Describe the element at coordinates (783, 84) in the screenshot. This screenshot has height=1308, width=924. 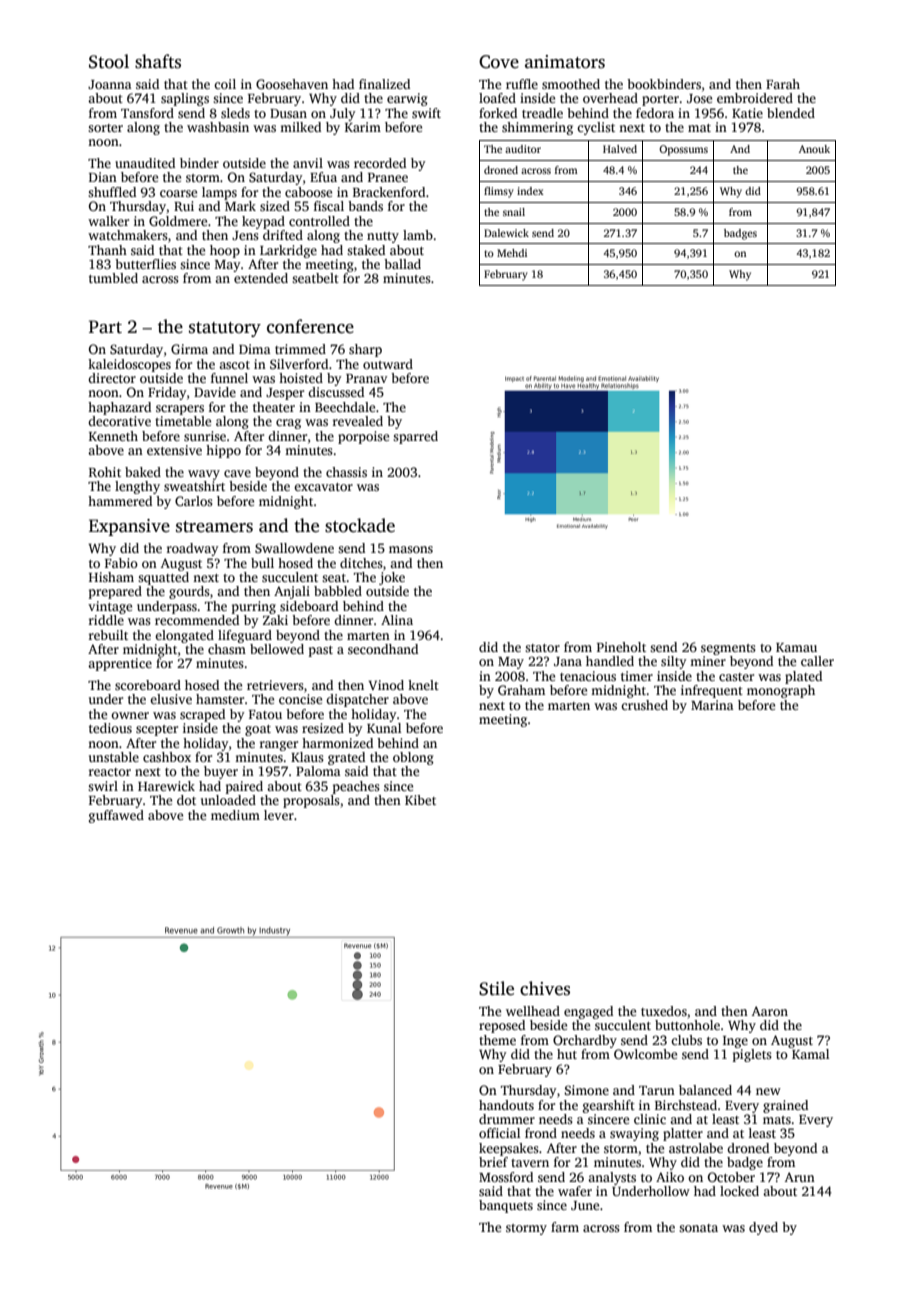
I see `Farah` at that location.
